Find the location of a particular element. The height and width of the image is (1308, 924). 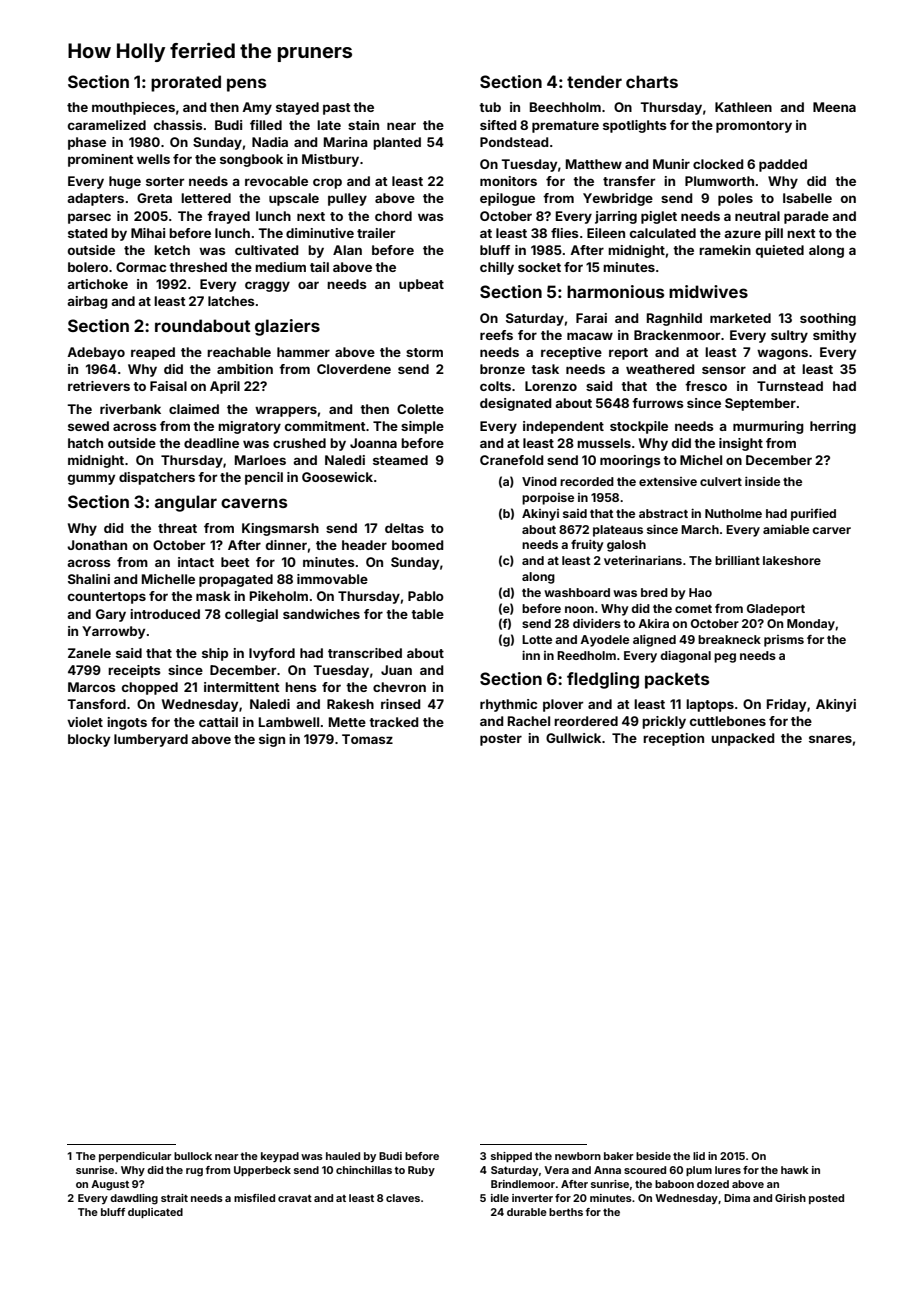

lumberyard is located at coordinates (151, 740).
